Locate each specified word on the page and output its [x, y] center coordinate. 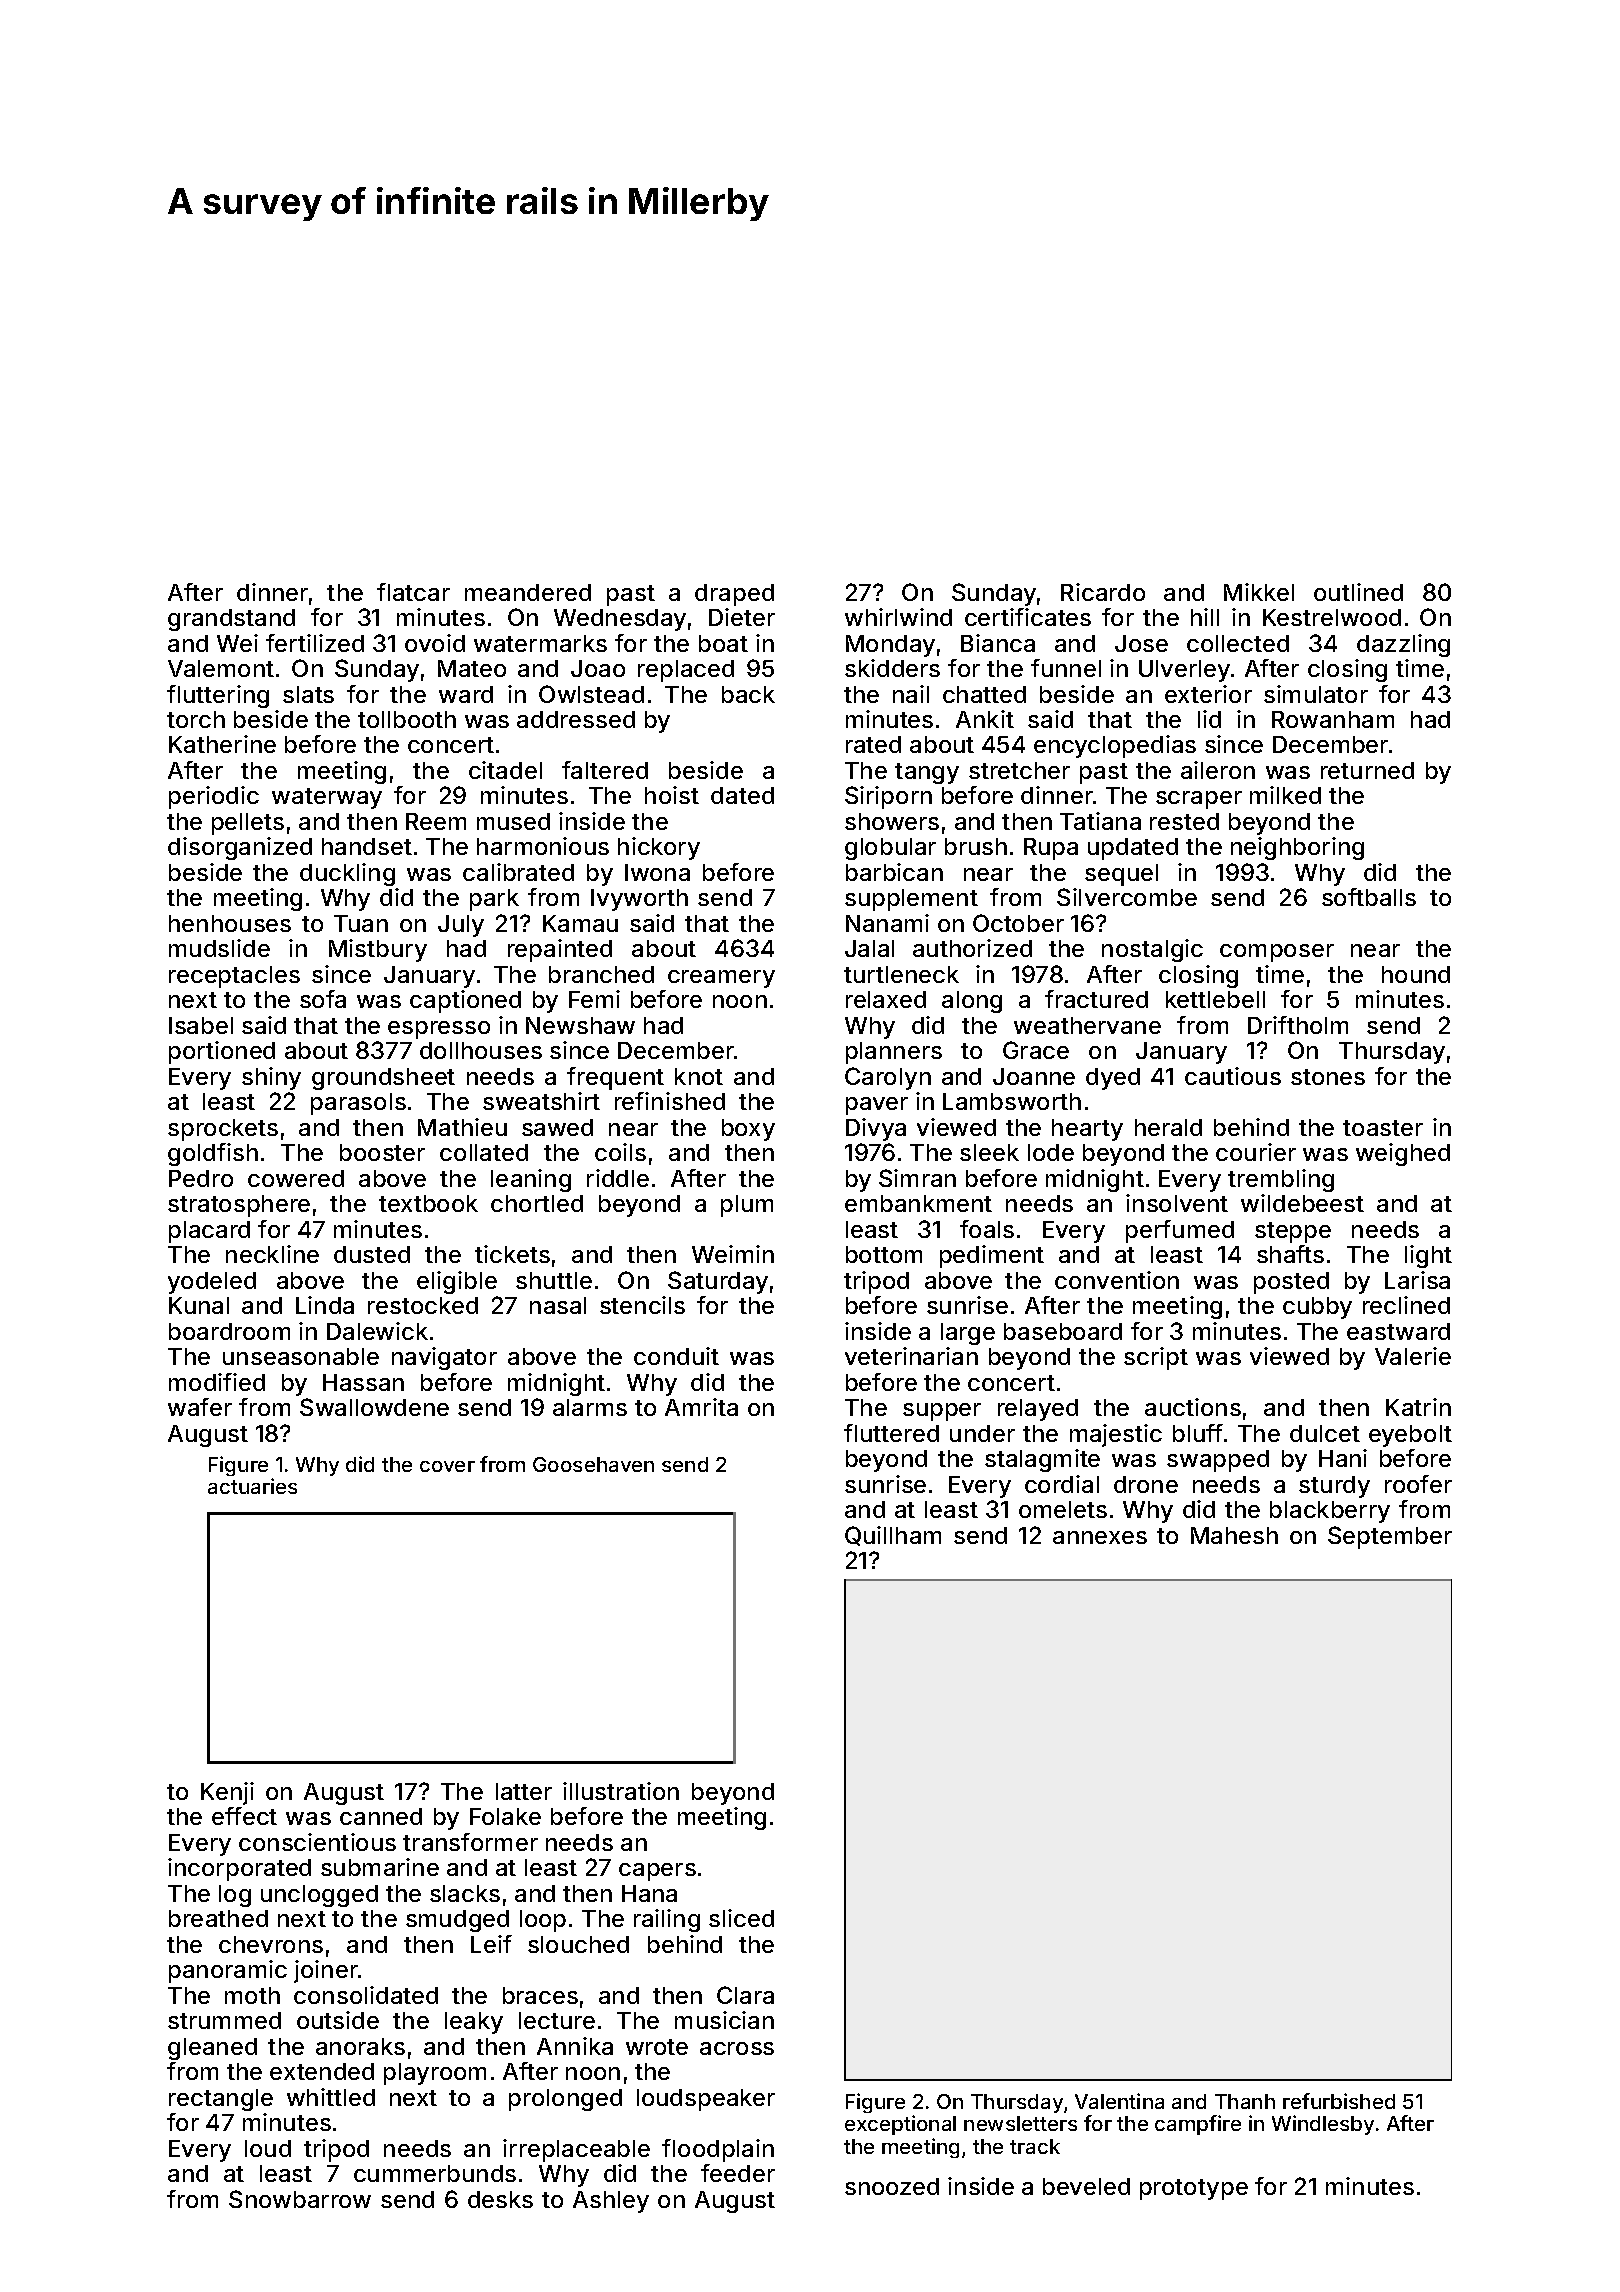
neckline [272, 1254]
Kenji [227, 1793]
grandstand [231, 620]
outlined [1358, 592]
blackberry [1330, 1512]
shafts [1290, 1254]
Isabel [201, 1025]
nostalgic [1152, 950]
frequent [615, 1078]
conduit [676, 1356]
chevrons [271, 1944]
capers [657, 1872]
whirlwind [898, 617]
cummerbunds [435, 2173]
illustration [621, 1791]
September [1390, 1537]
